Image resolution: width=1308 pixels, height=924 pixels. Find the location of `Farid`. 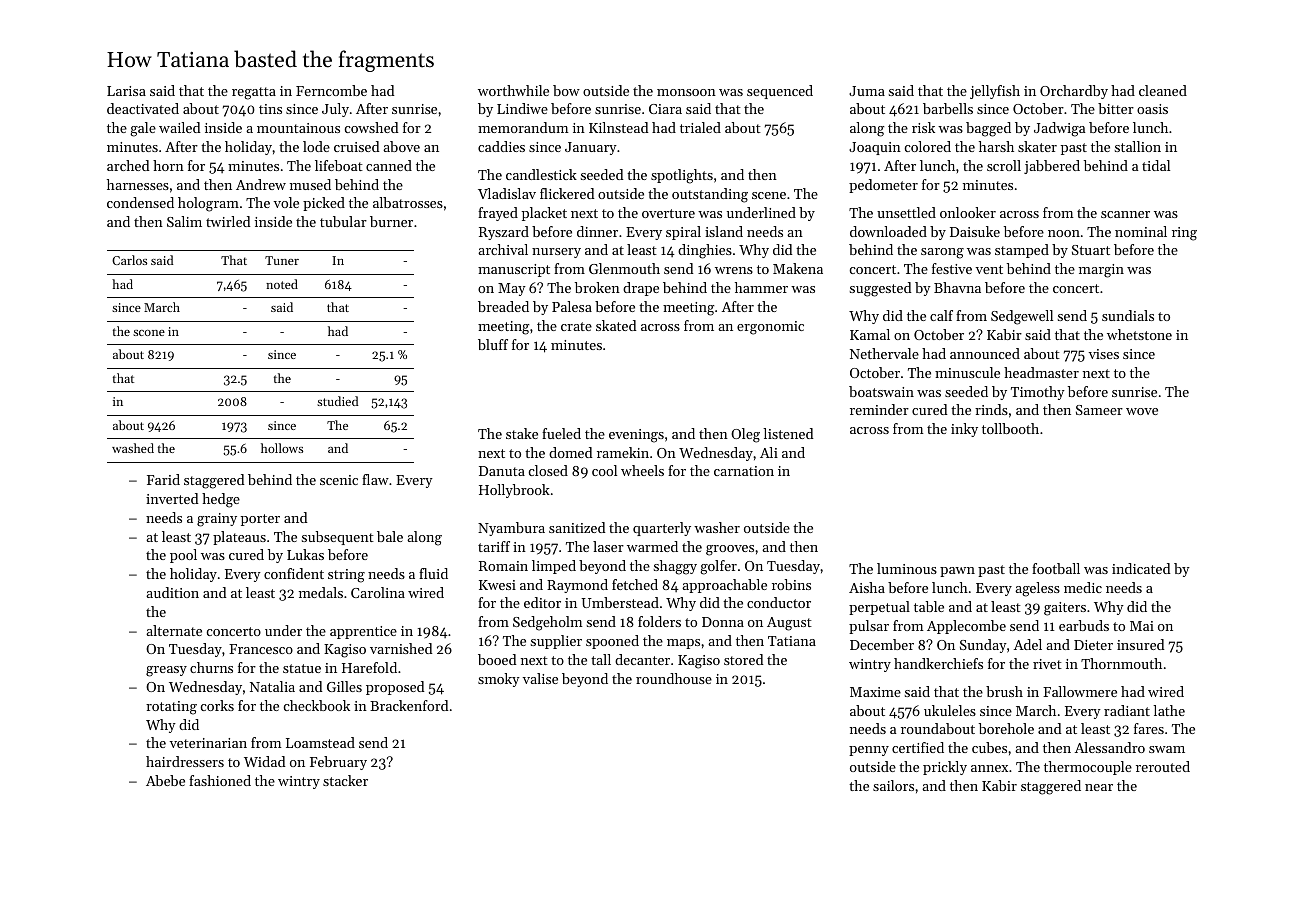

Farid is located at coordinates (163, 479).
